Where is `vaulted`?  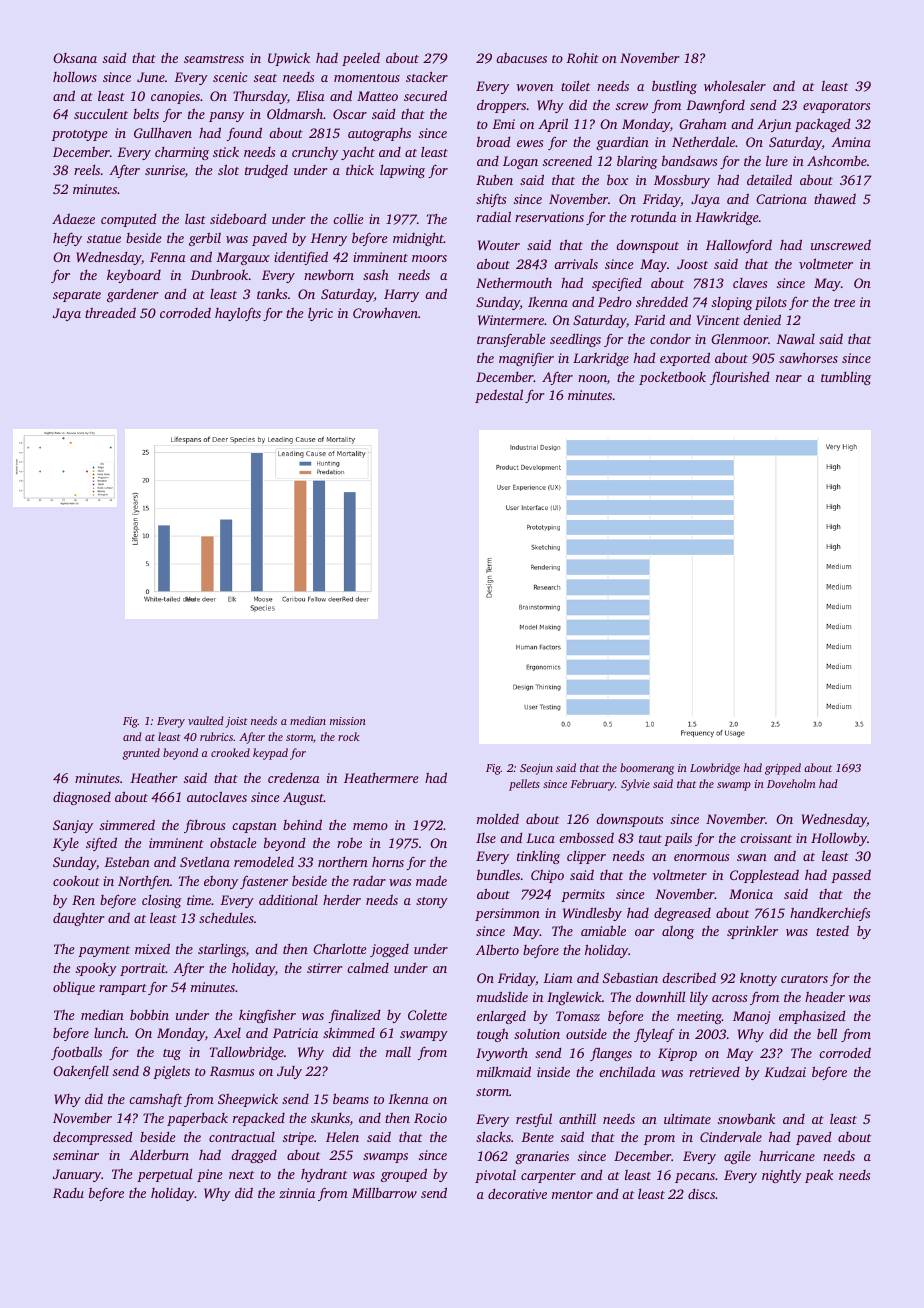
vaulted is located at coordinates (206, 720).
